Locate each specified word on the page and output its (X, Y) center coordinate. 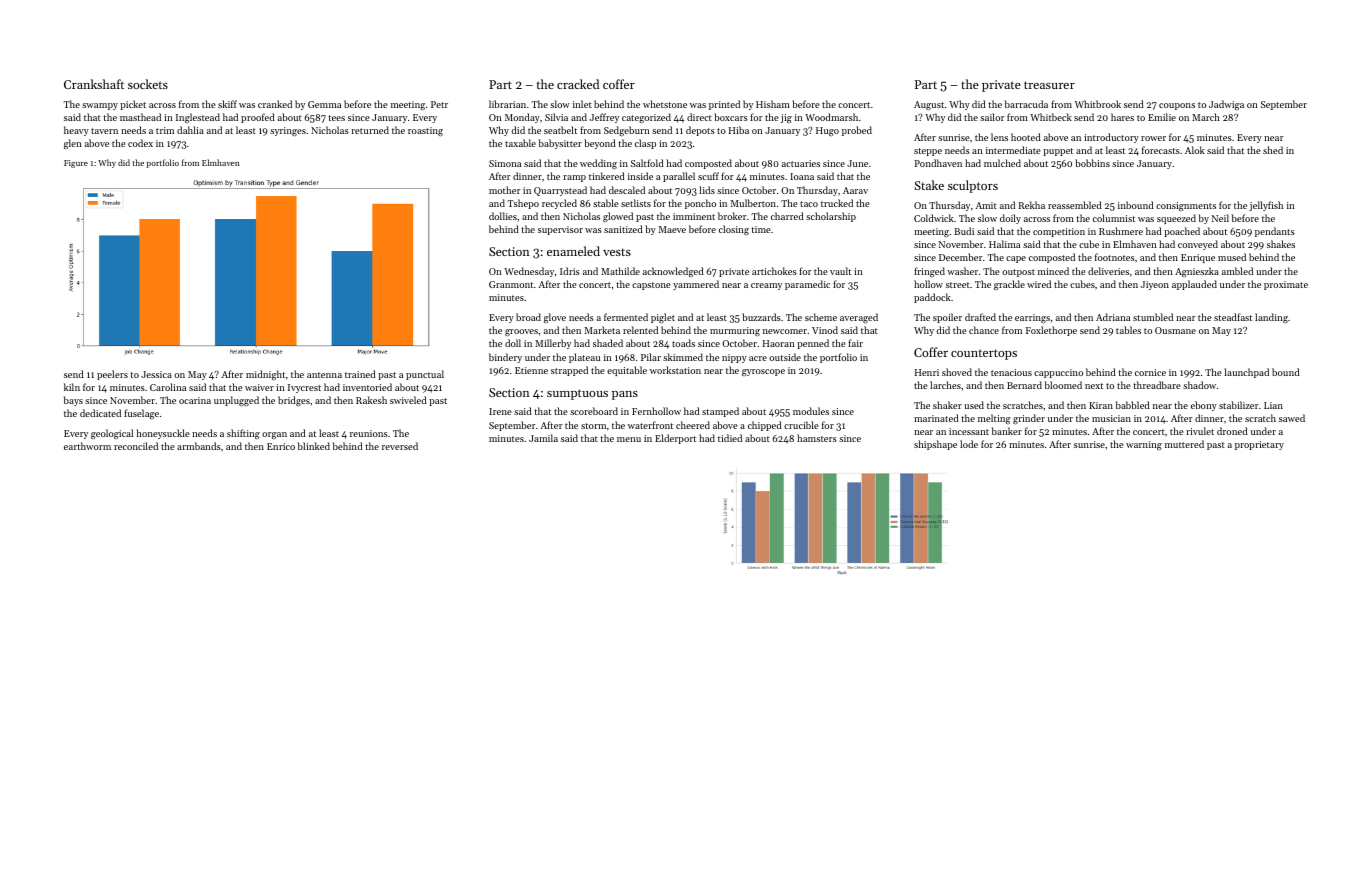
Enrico (281, 446)
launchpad (1246, 373)
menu (629, 439)
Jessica (156, 374)
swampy (100, 106)
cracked (578, 84)
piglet (663, 318)
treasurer (1049, 85)
